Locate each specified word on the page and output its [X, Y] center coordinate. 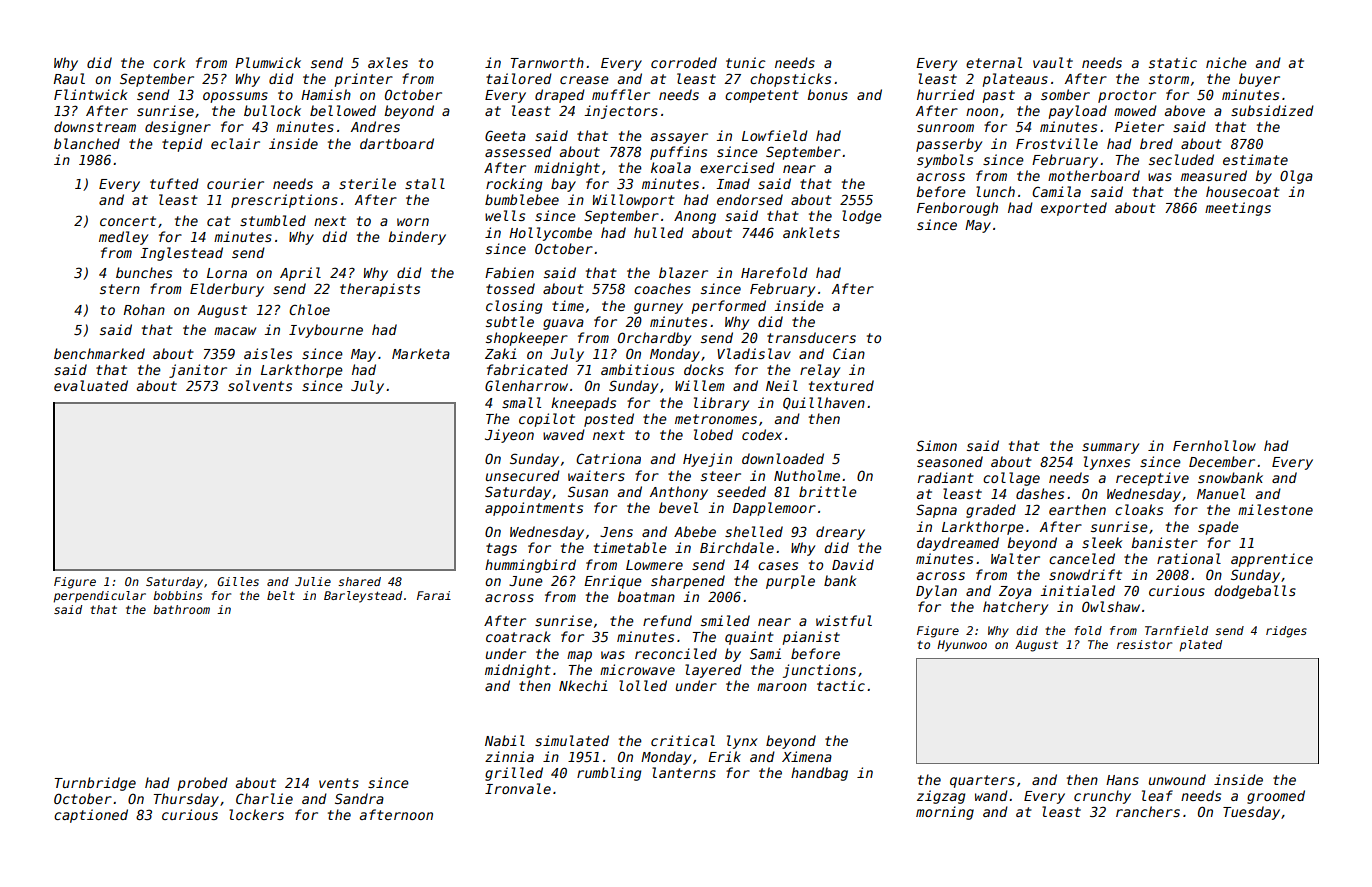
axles [388, 62]
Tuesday [1251, 813]
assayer [679, 138]
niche [1226, 62]
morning [945, 813]
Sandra [359, 798]
